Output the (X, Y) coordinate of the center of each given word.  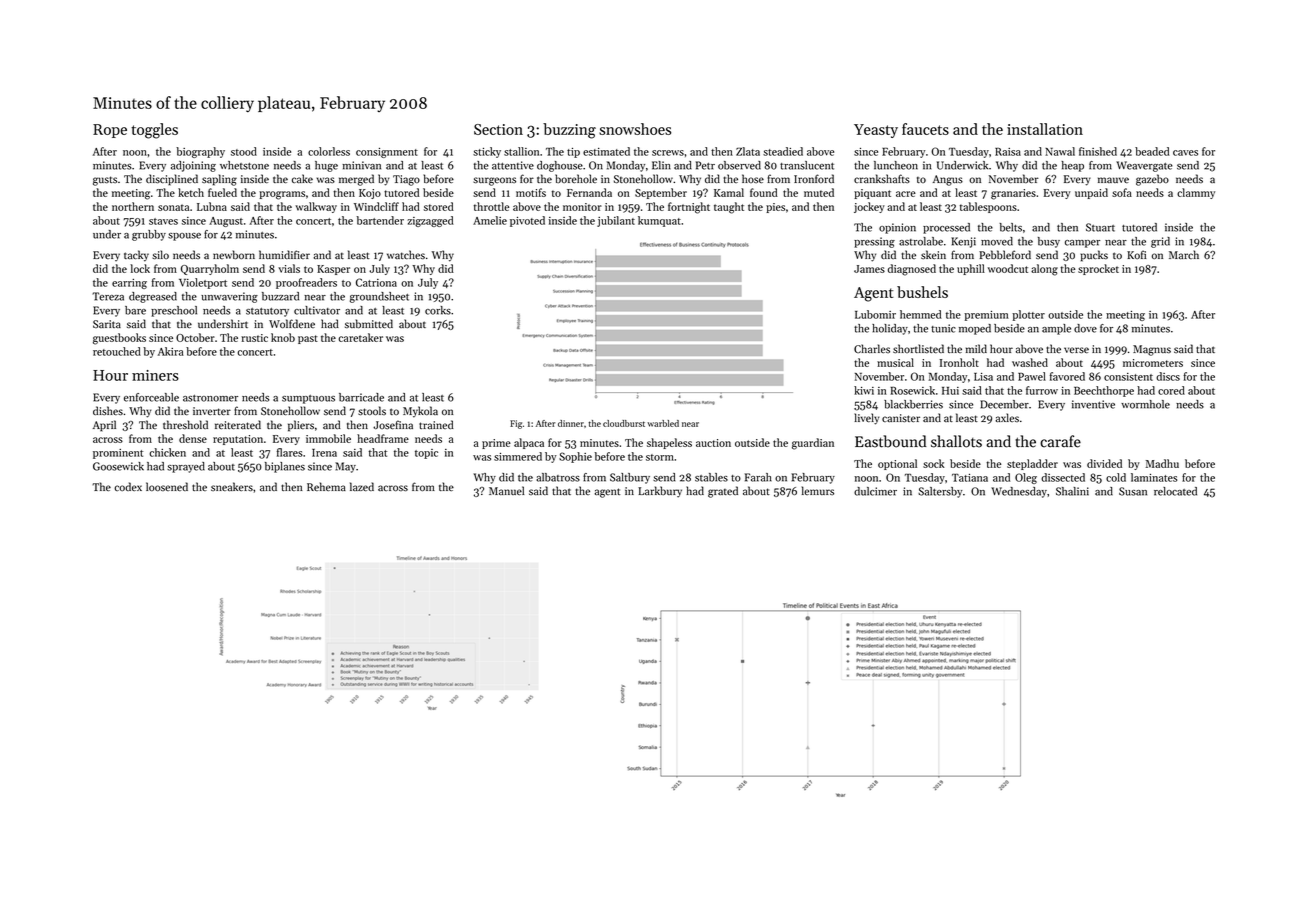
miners (155, 375)
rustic (254, 338)
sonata (173, 207)
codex (128, 486)
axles (1007, 417)
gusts (105, 181)
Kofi (1136, 254)
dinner (571, 423)
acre (906, 194)
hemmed (921, 314)
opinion (897, 228)
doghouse (560, 166)
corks (438, 310)
